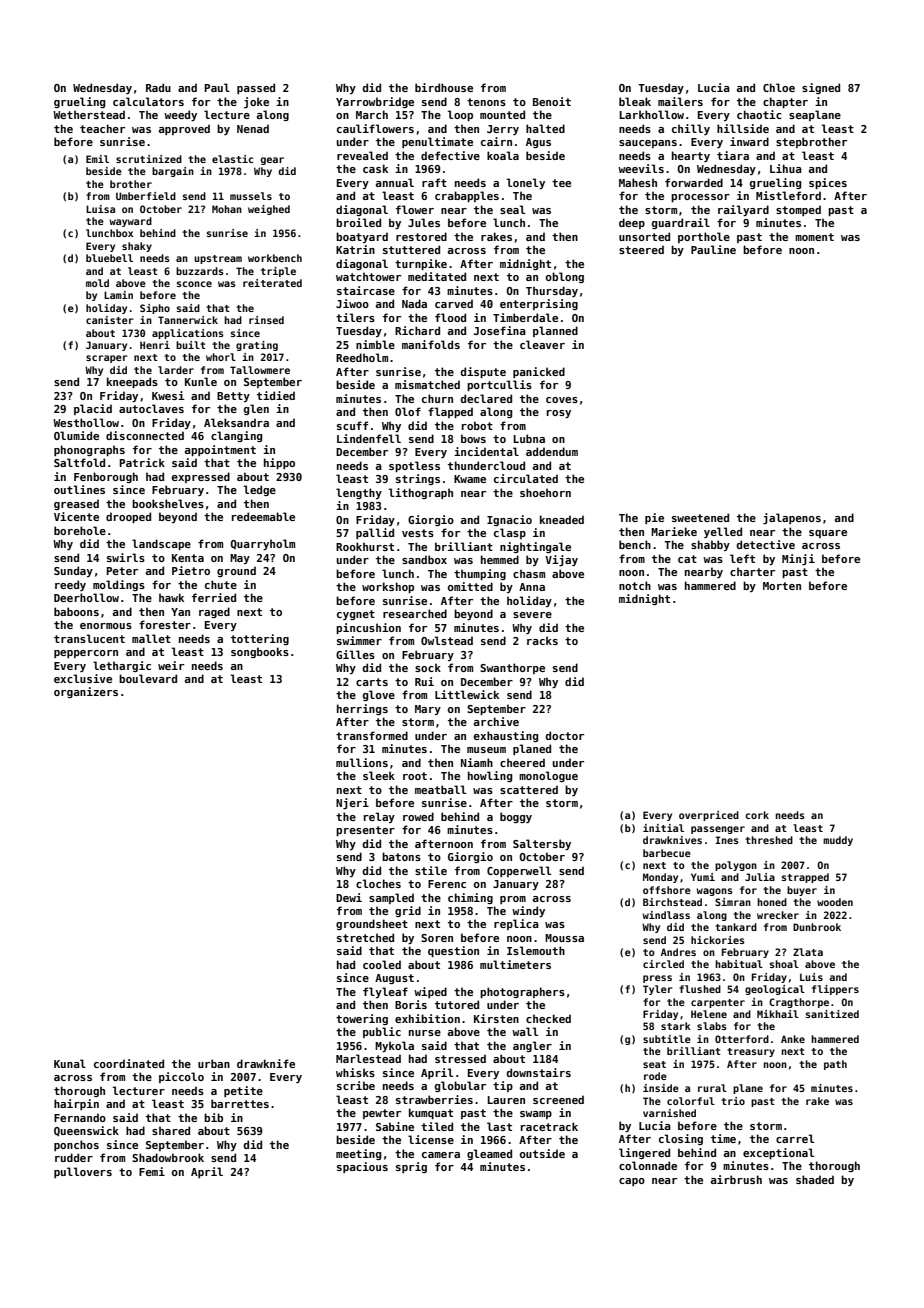 The height and width of the screenshot is (1308, 924). I want to click on jalapenos, so click(792, 518).
